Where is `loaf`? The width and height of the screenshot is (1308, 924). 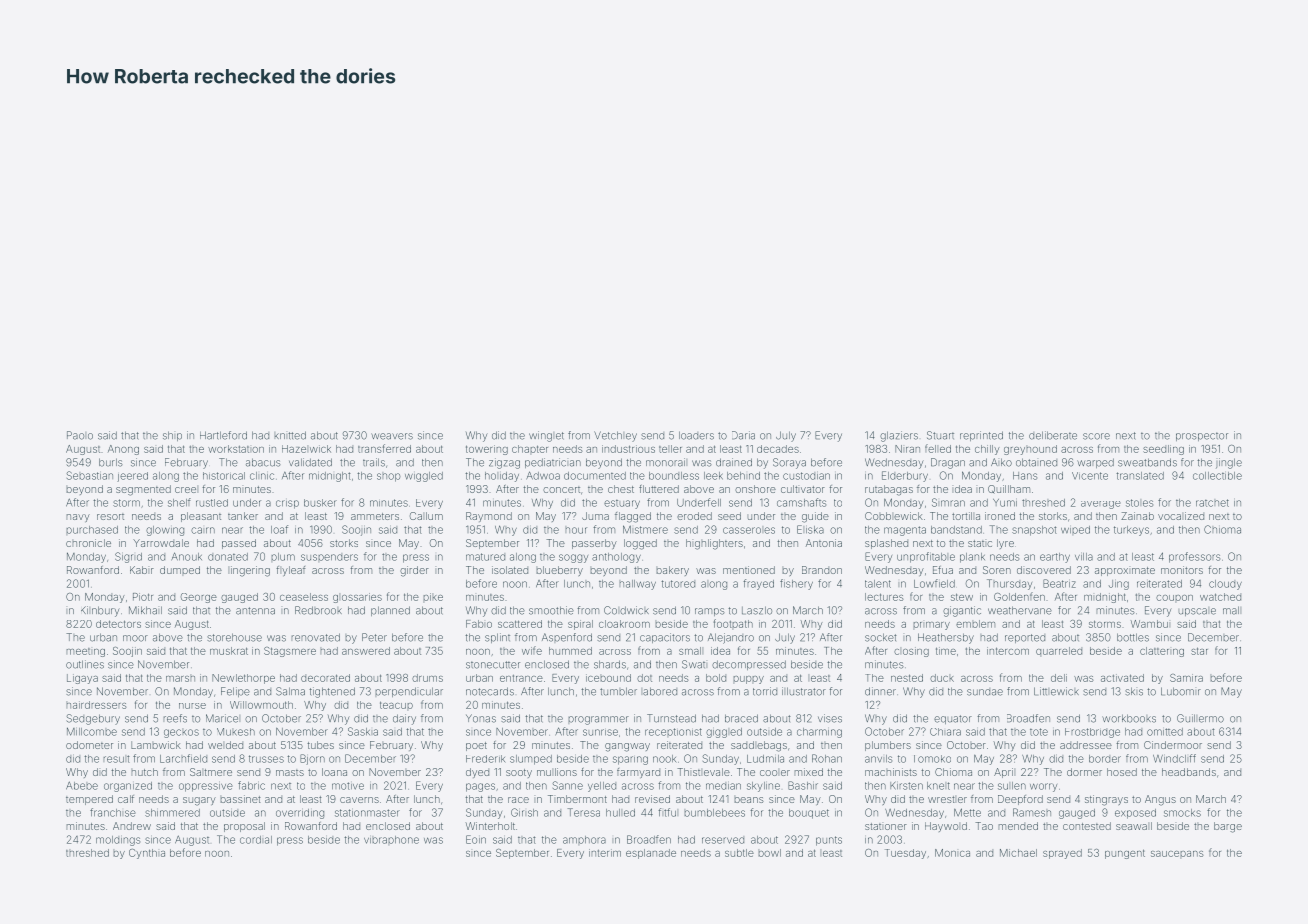 loaf is located at coordinates (279, 529).
